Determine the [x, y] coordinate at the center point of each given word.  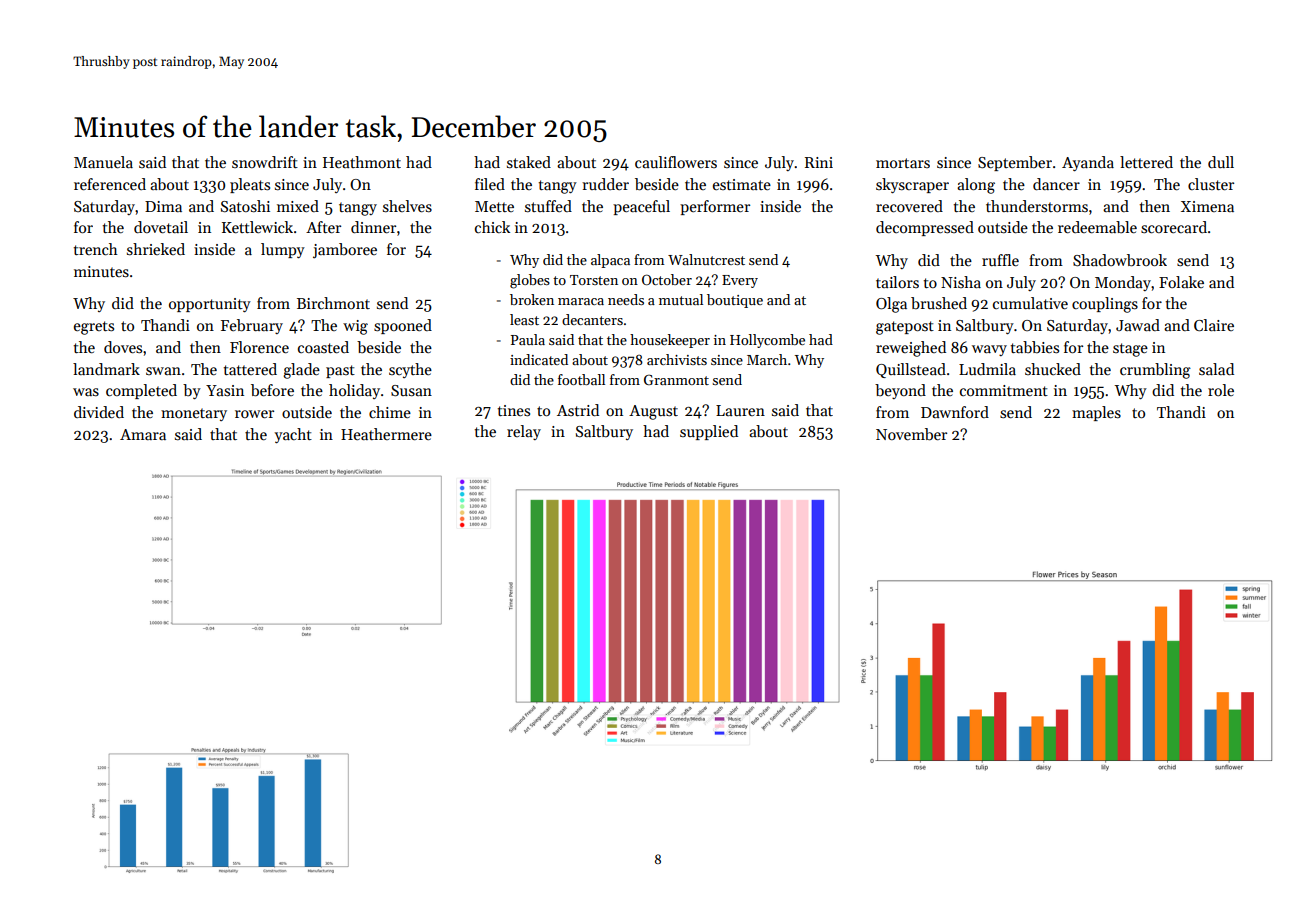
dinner [373, 227]
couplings [1105, 305]
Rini [819, 162]
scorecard [1174, 227]
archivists [677, 359]
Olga [891, 305]
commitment [1004, 390]
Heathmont [362, 162]
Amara [143, 434]
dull [1221, 162]
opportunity [210, 305]
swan [163, 371]
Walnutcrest [706, 259]
